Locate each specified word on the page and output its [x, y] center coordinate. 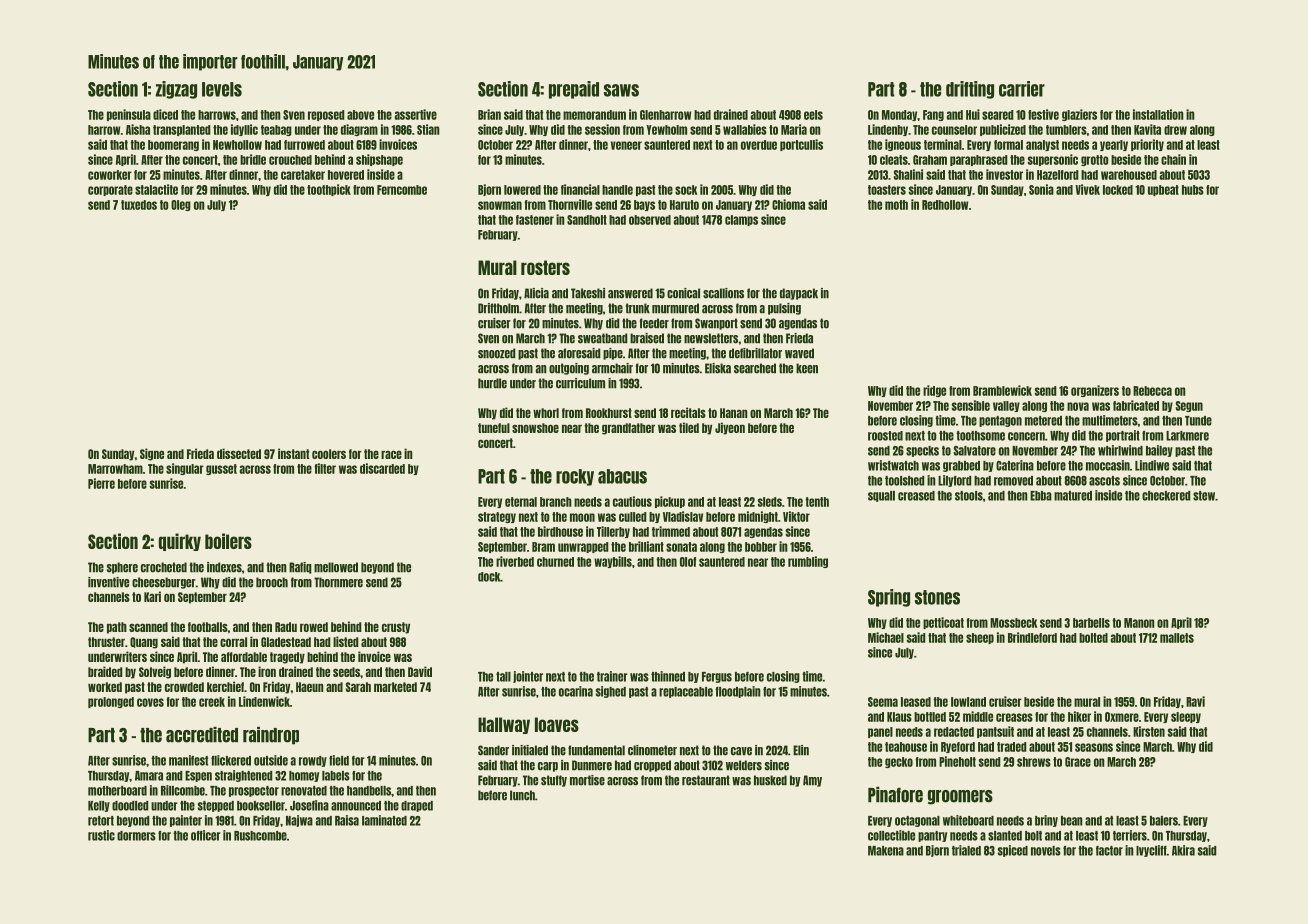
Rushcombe [260, 836]
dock [489, 577]
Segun [1189, 406]
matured [1073, 496]
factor [1109, 851]
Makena [886, 851]
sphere [122, 568]
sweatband [603, 338]
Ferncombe [402, 190]
